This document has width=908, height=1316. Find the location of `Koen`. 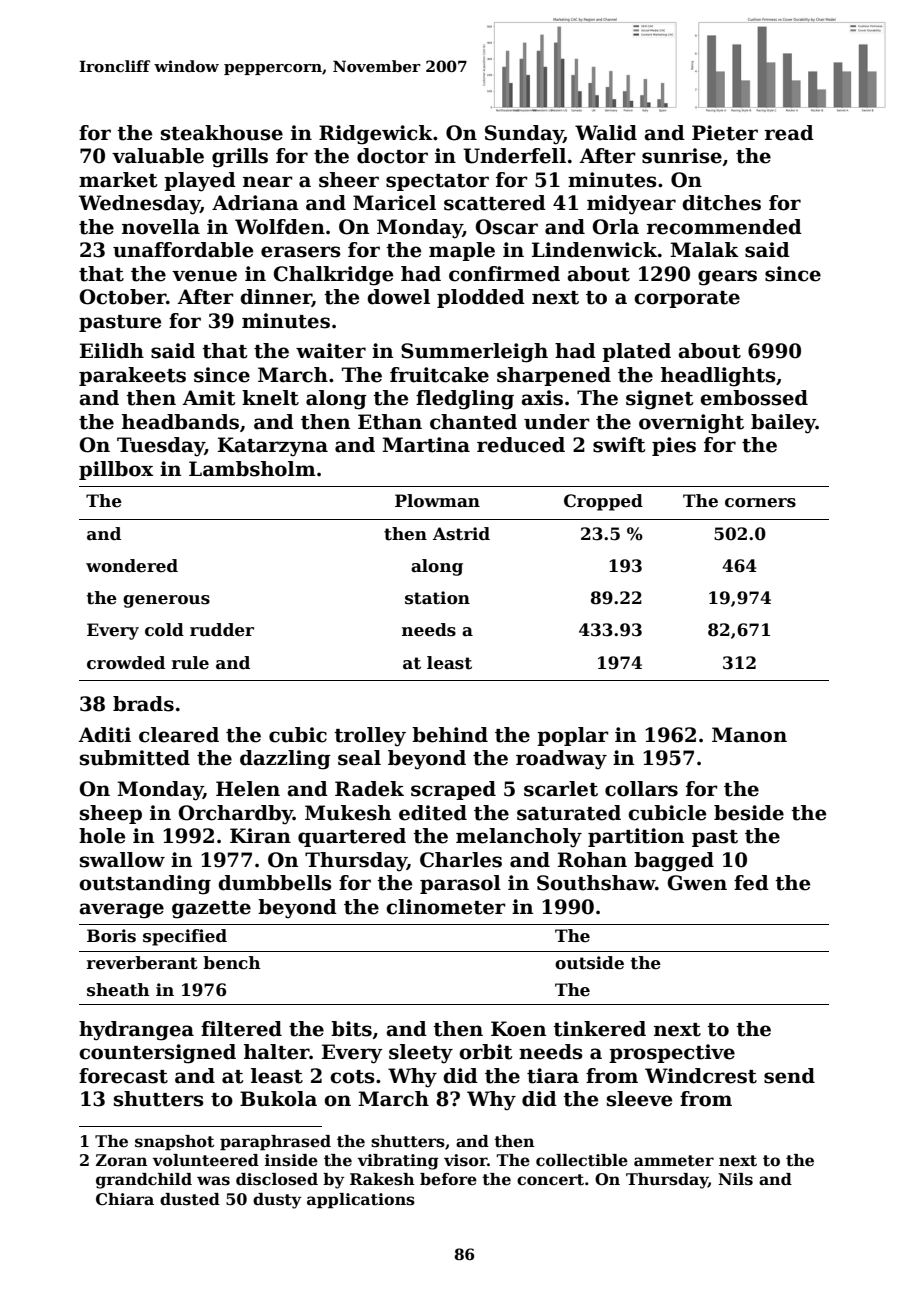

Koen is located at coordinates (518, 1029).
